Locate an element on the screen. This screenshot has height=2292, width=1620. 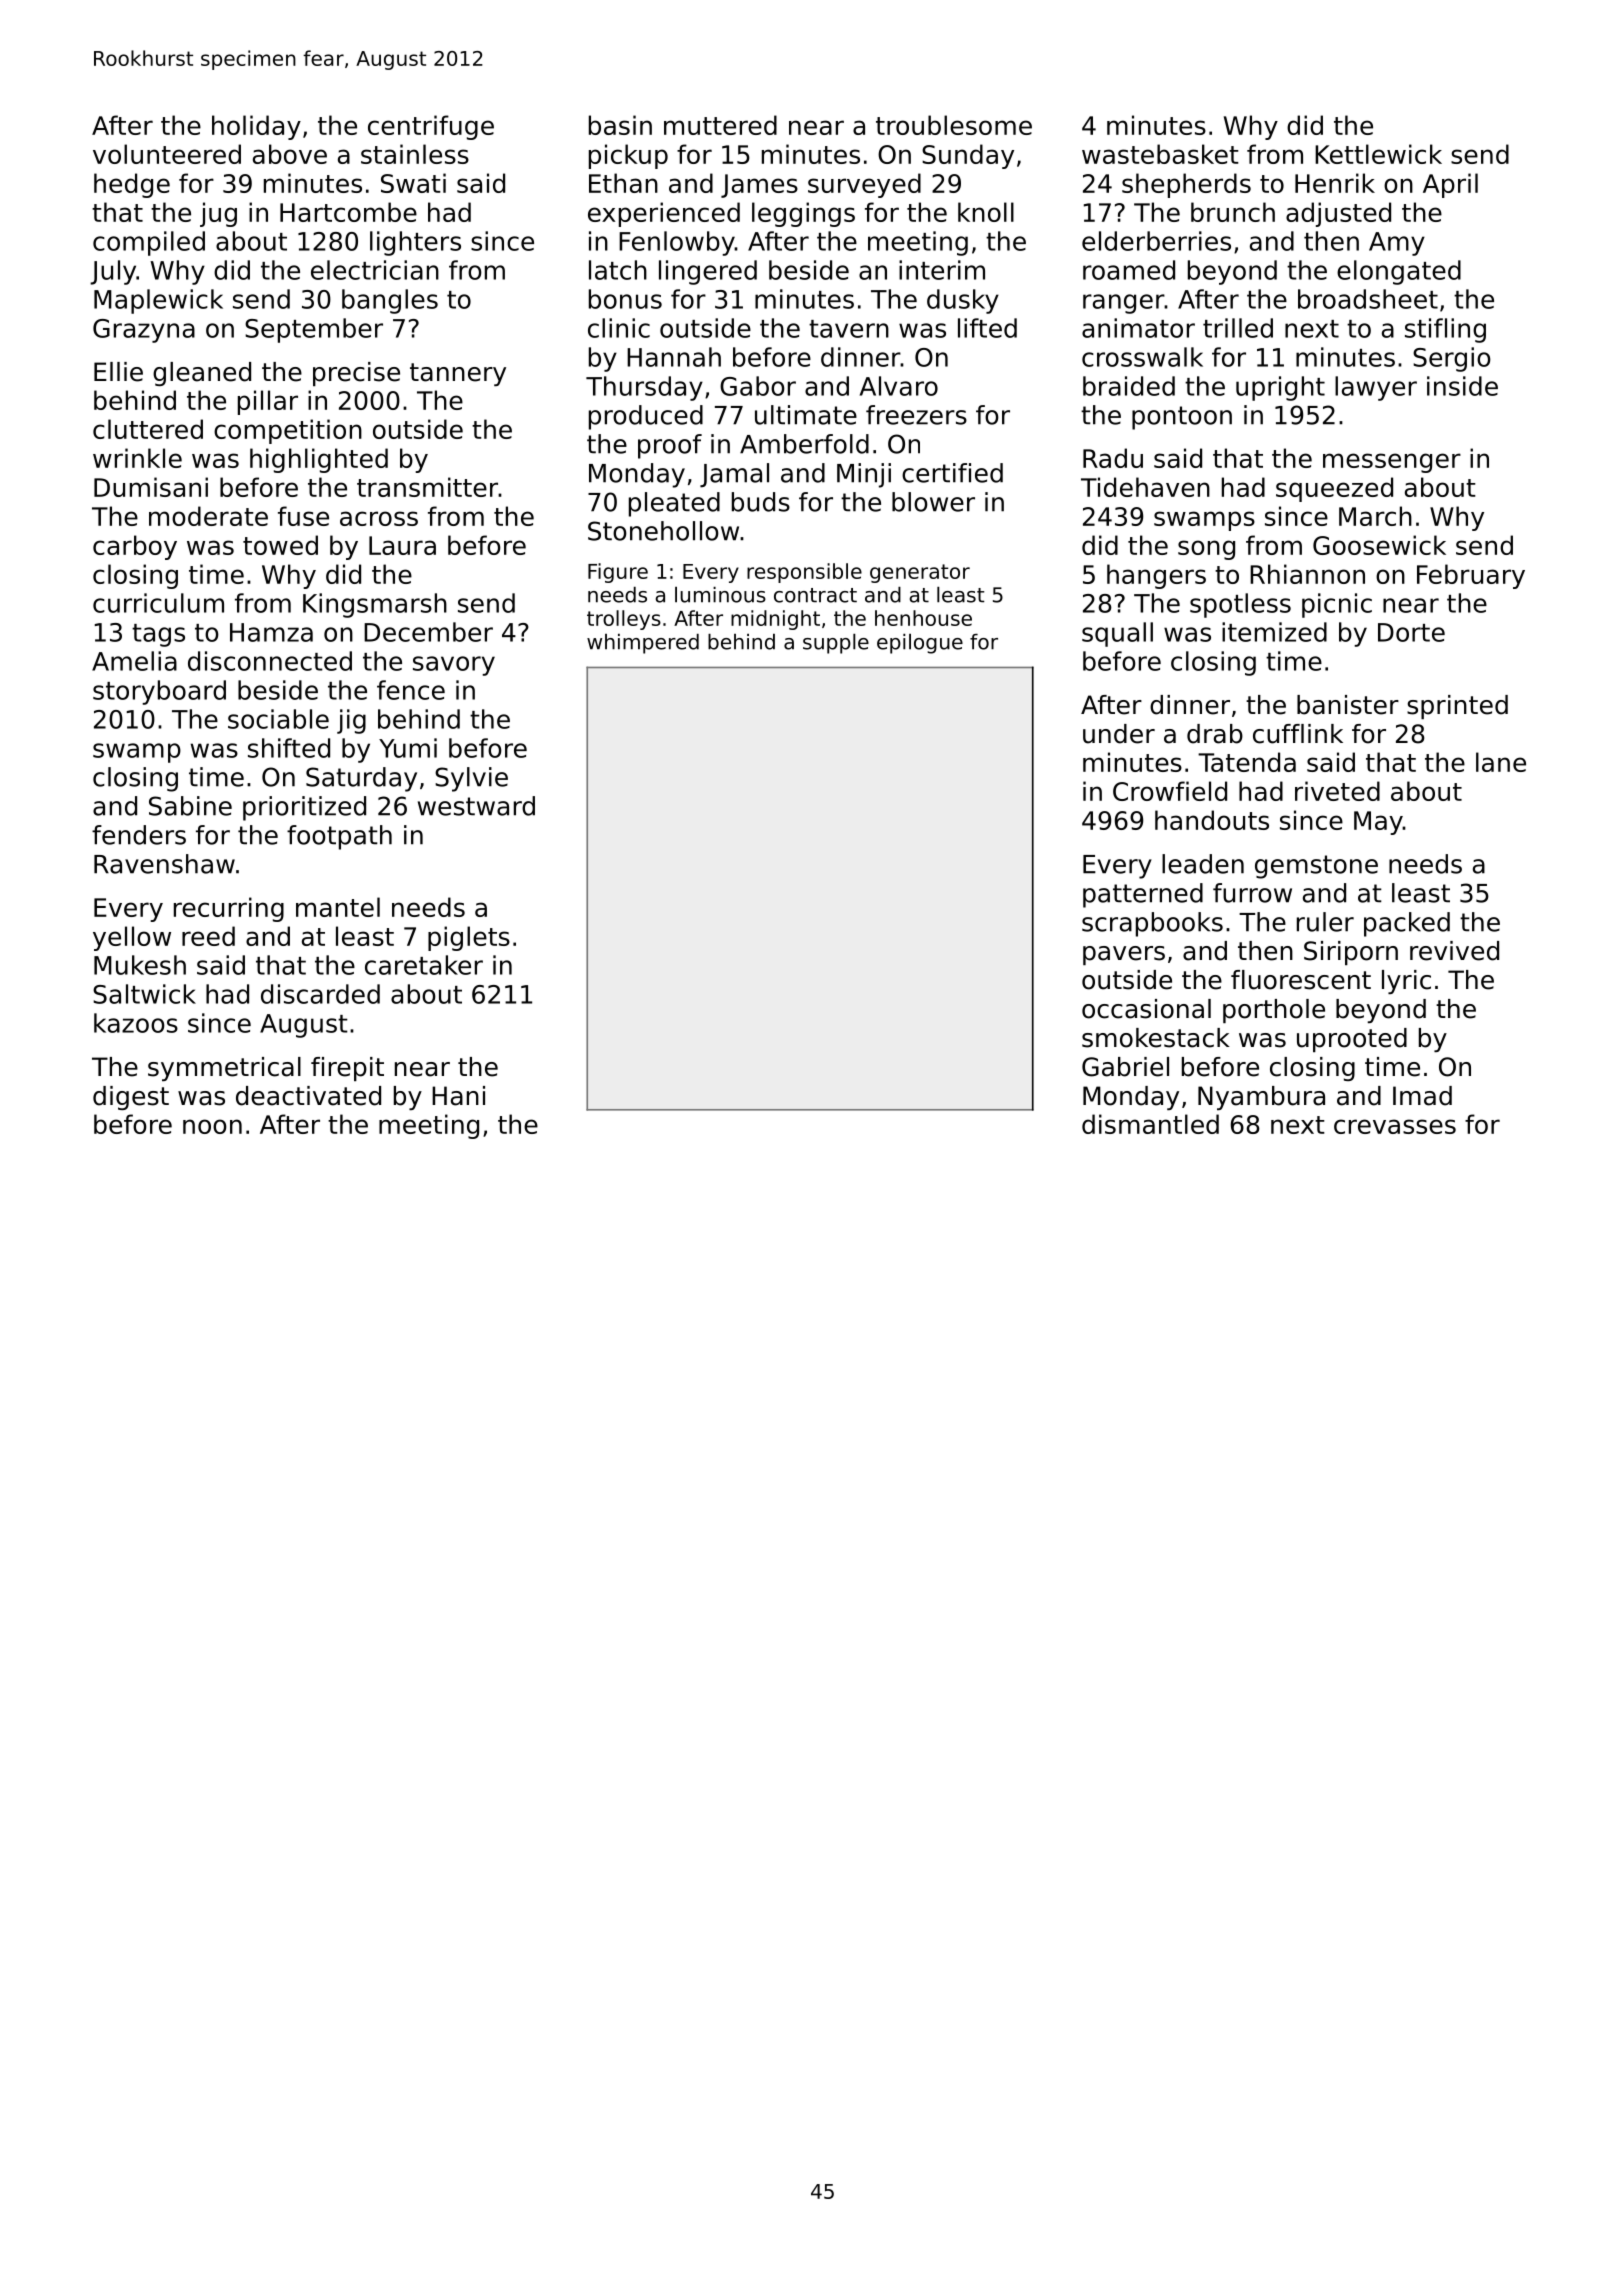
centrifuge is located at coordinates (431, 127).
